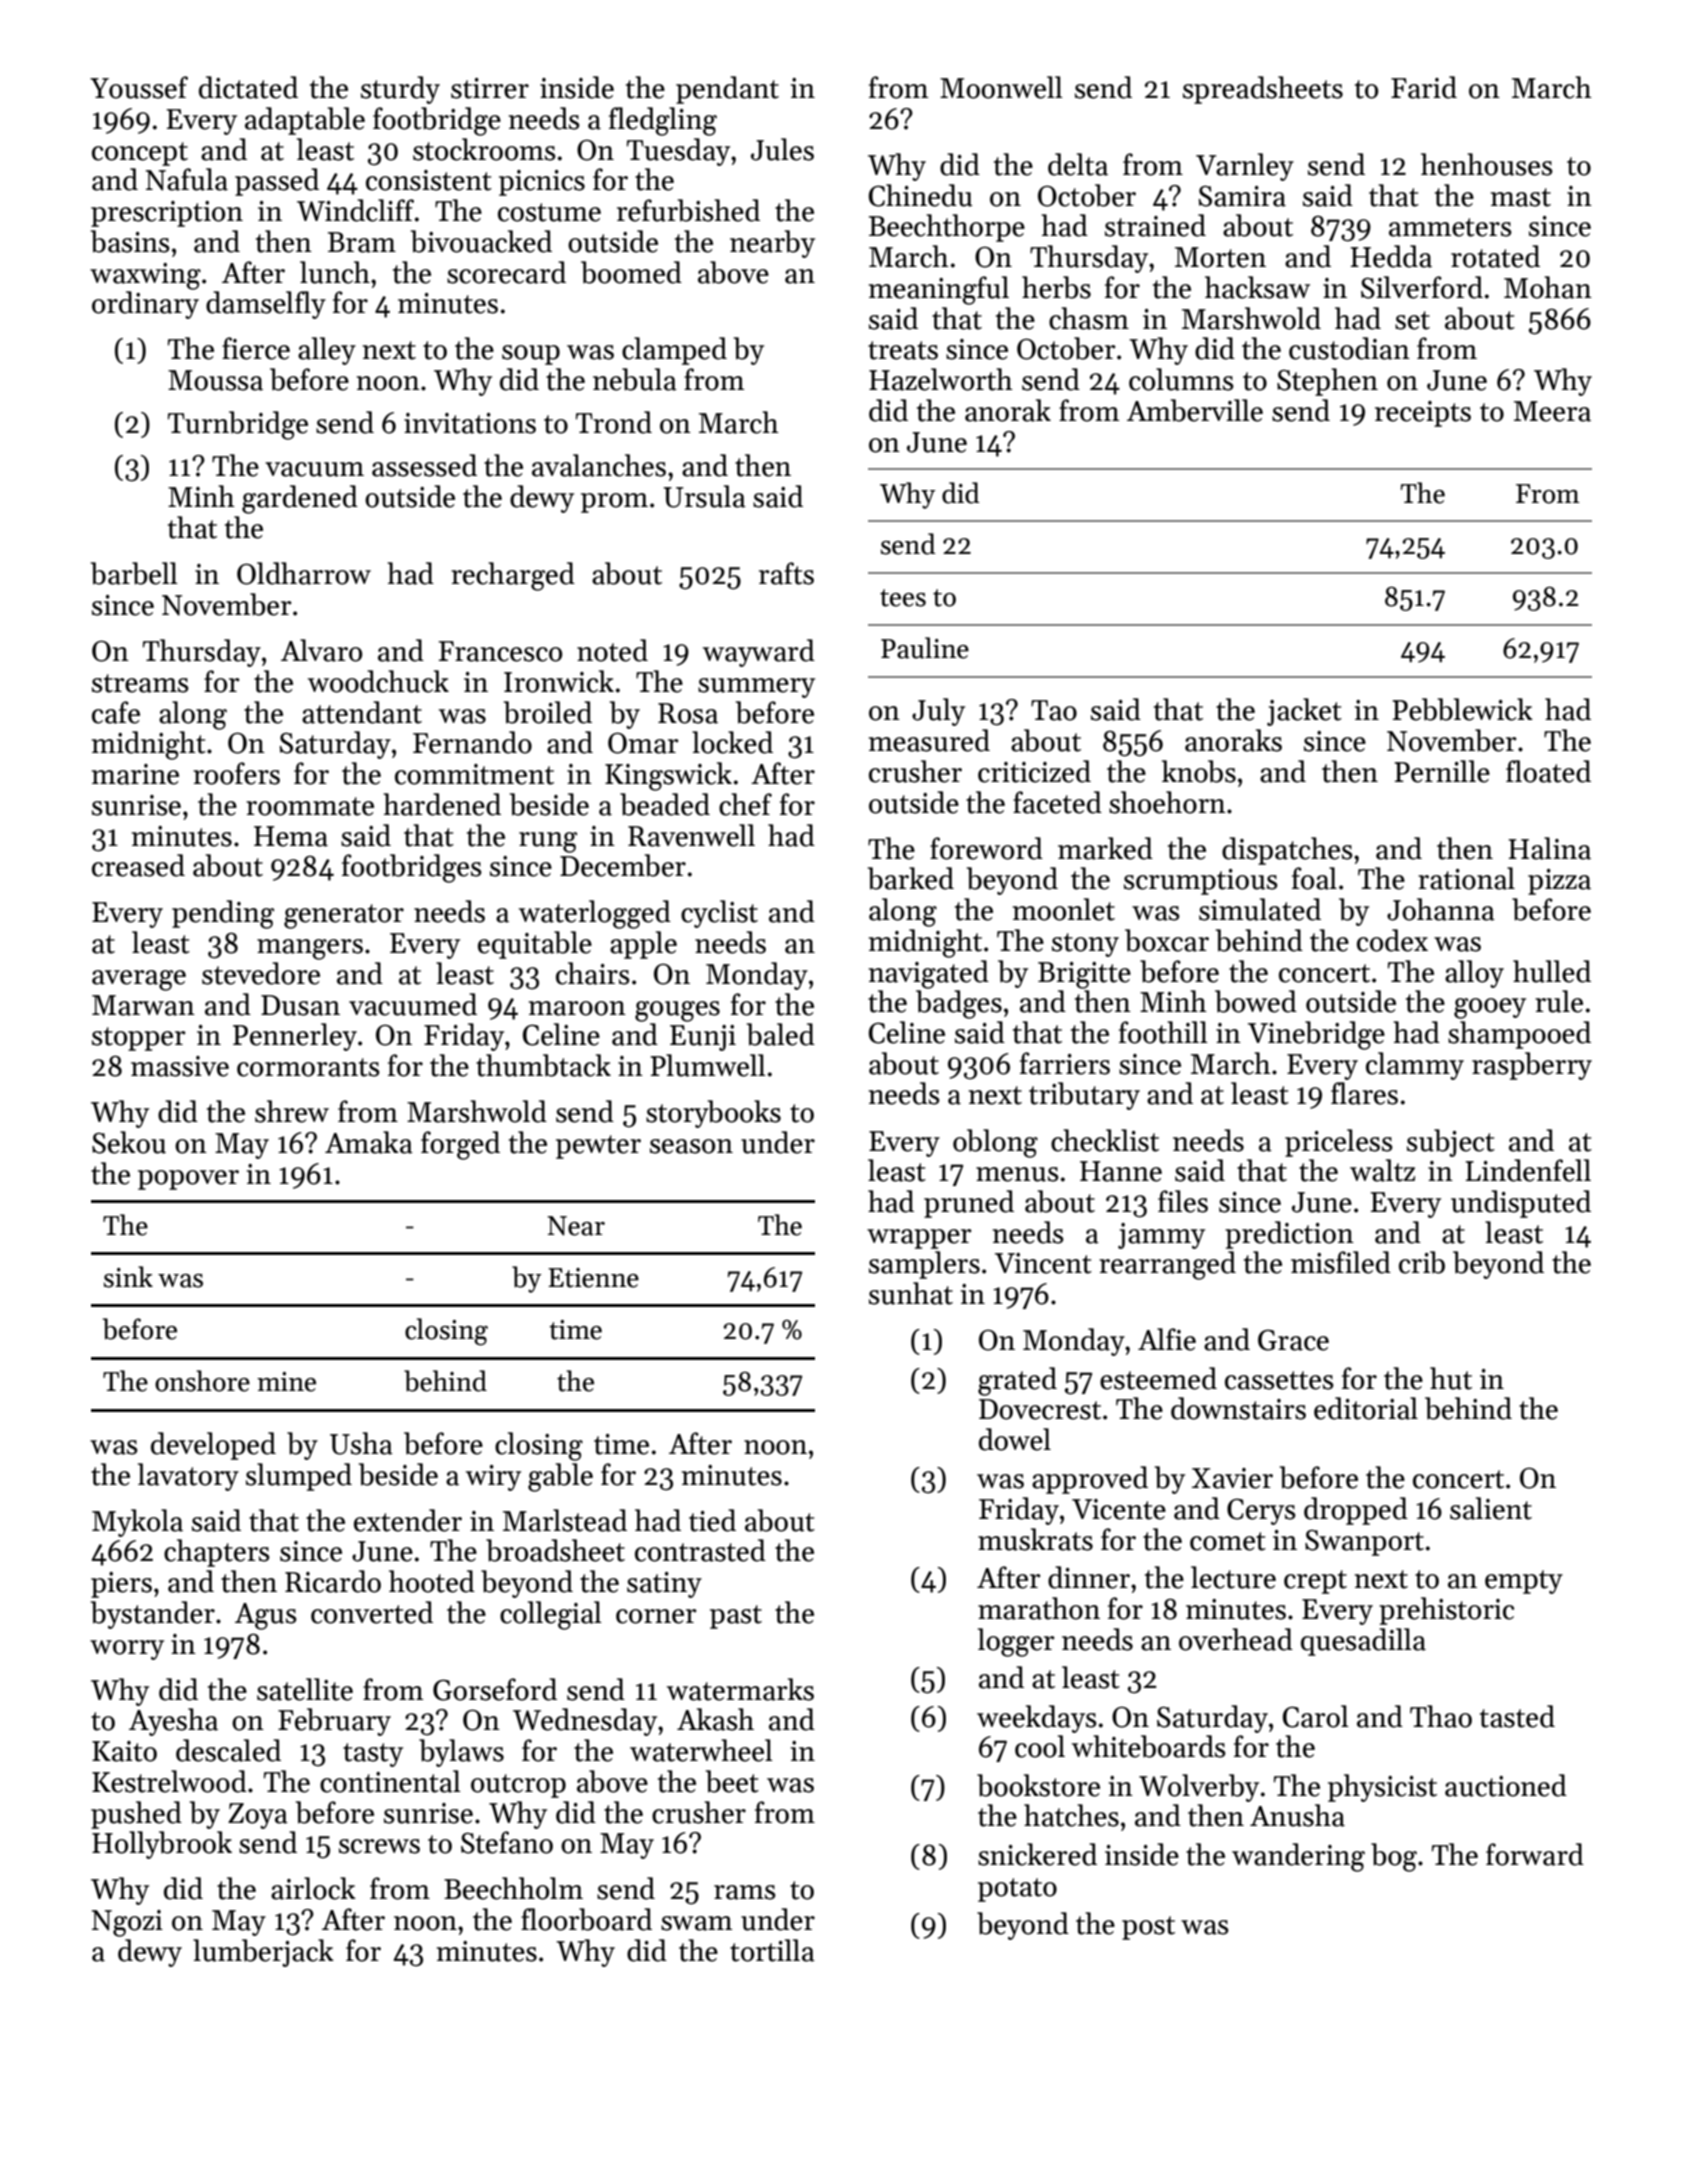  I want to click on dictated, so click(248, 87).
